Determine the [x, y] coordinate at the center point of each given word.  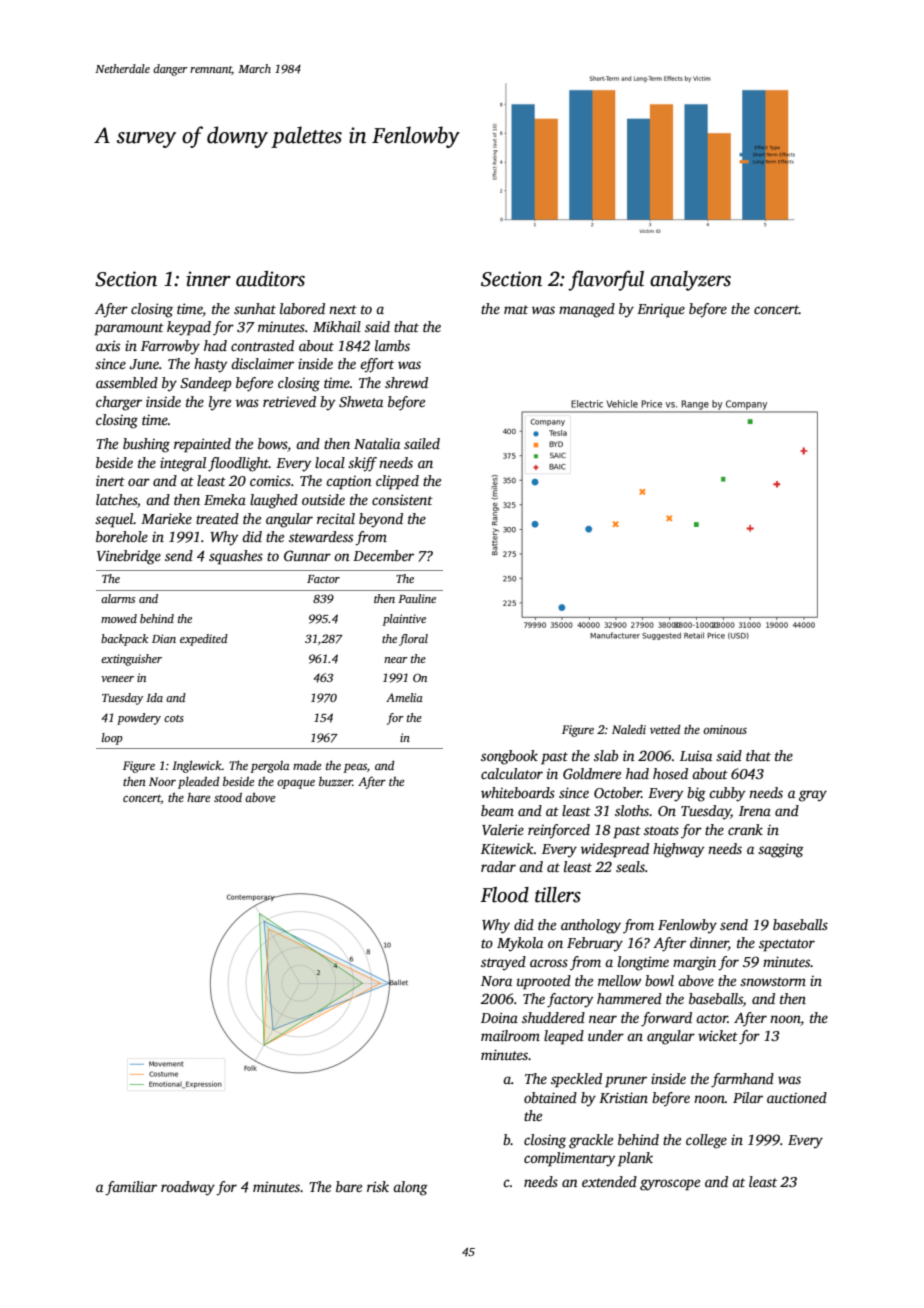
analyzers [690, 281]
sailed [422, 443]
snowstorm [773, 981]
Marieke [166, 518]
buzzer [336, 781]
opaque [296, 784]
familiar [131, 1188]
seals [630, 866]
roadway [188, 1188]
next [343, 309]
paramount [129, 329]
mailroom [510, 1035]
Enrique [661, 311]
